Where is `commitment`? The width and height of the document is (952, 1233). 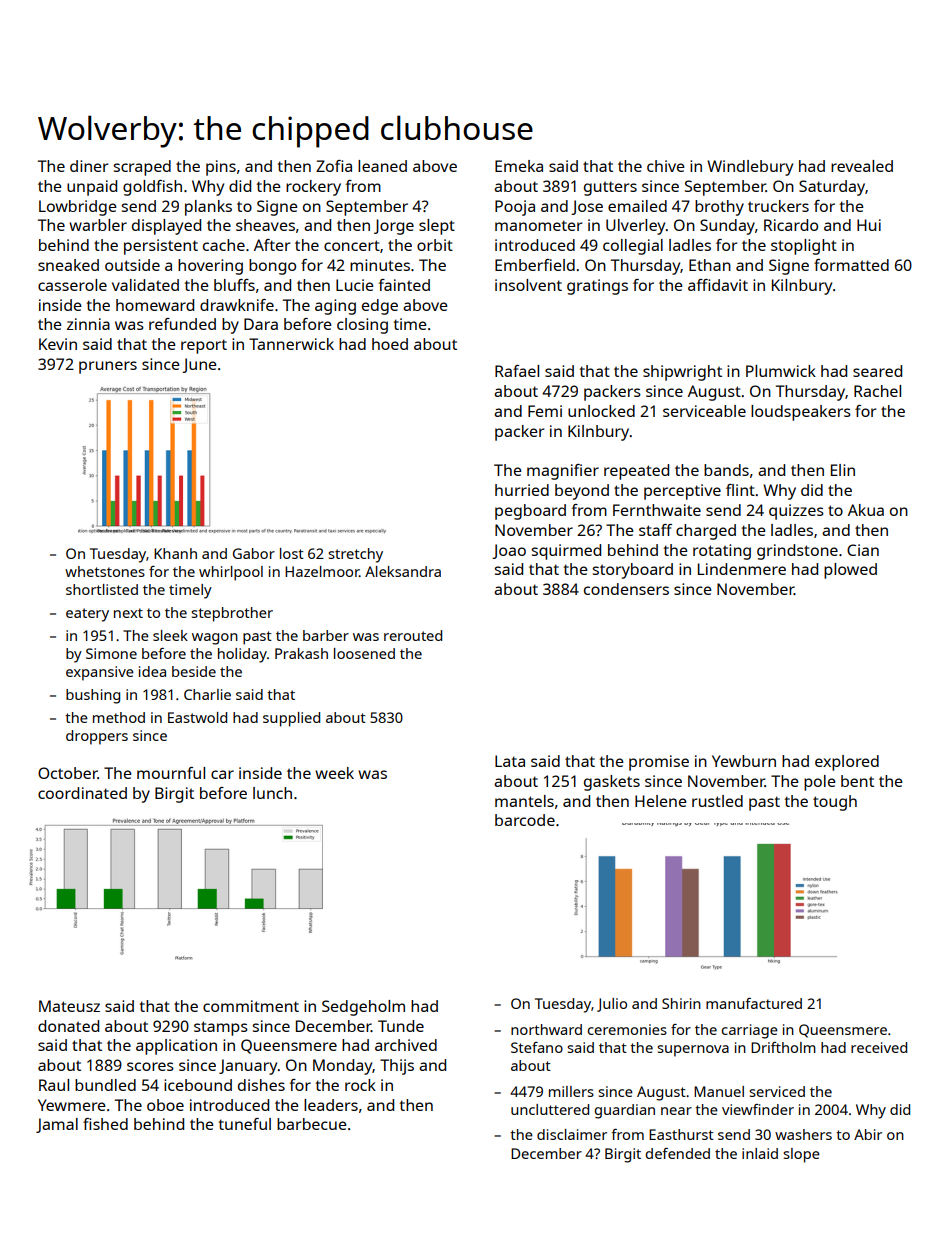 commitment is located at coordinates (251, 1006).
